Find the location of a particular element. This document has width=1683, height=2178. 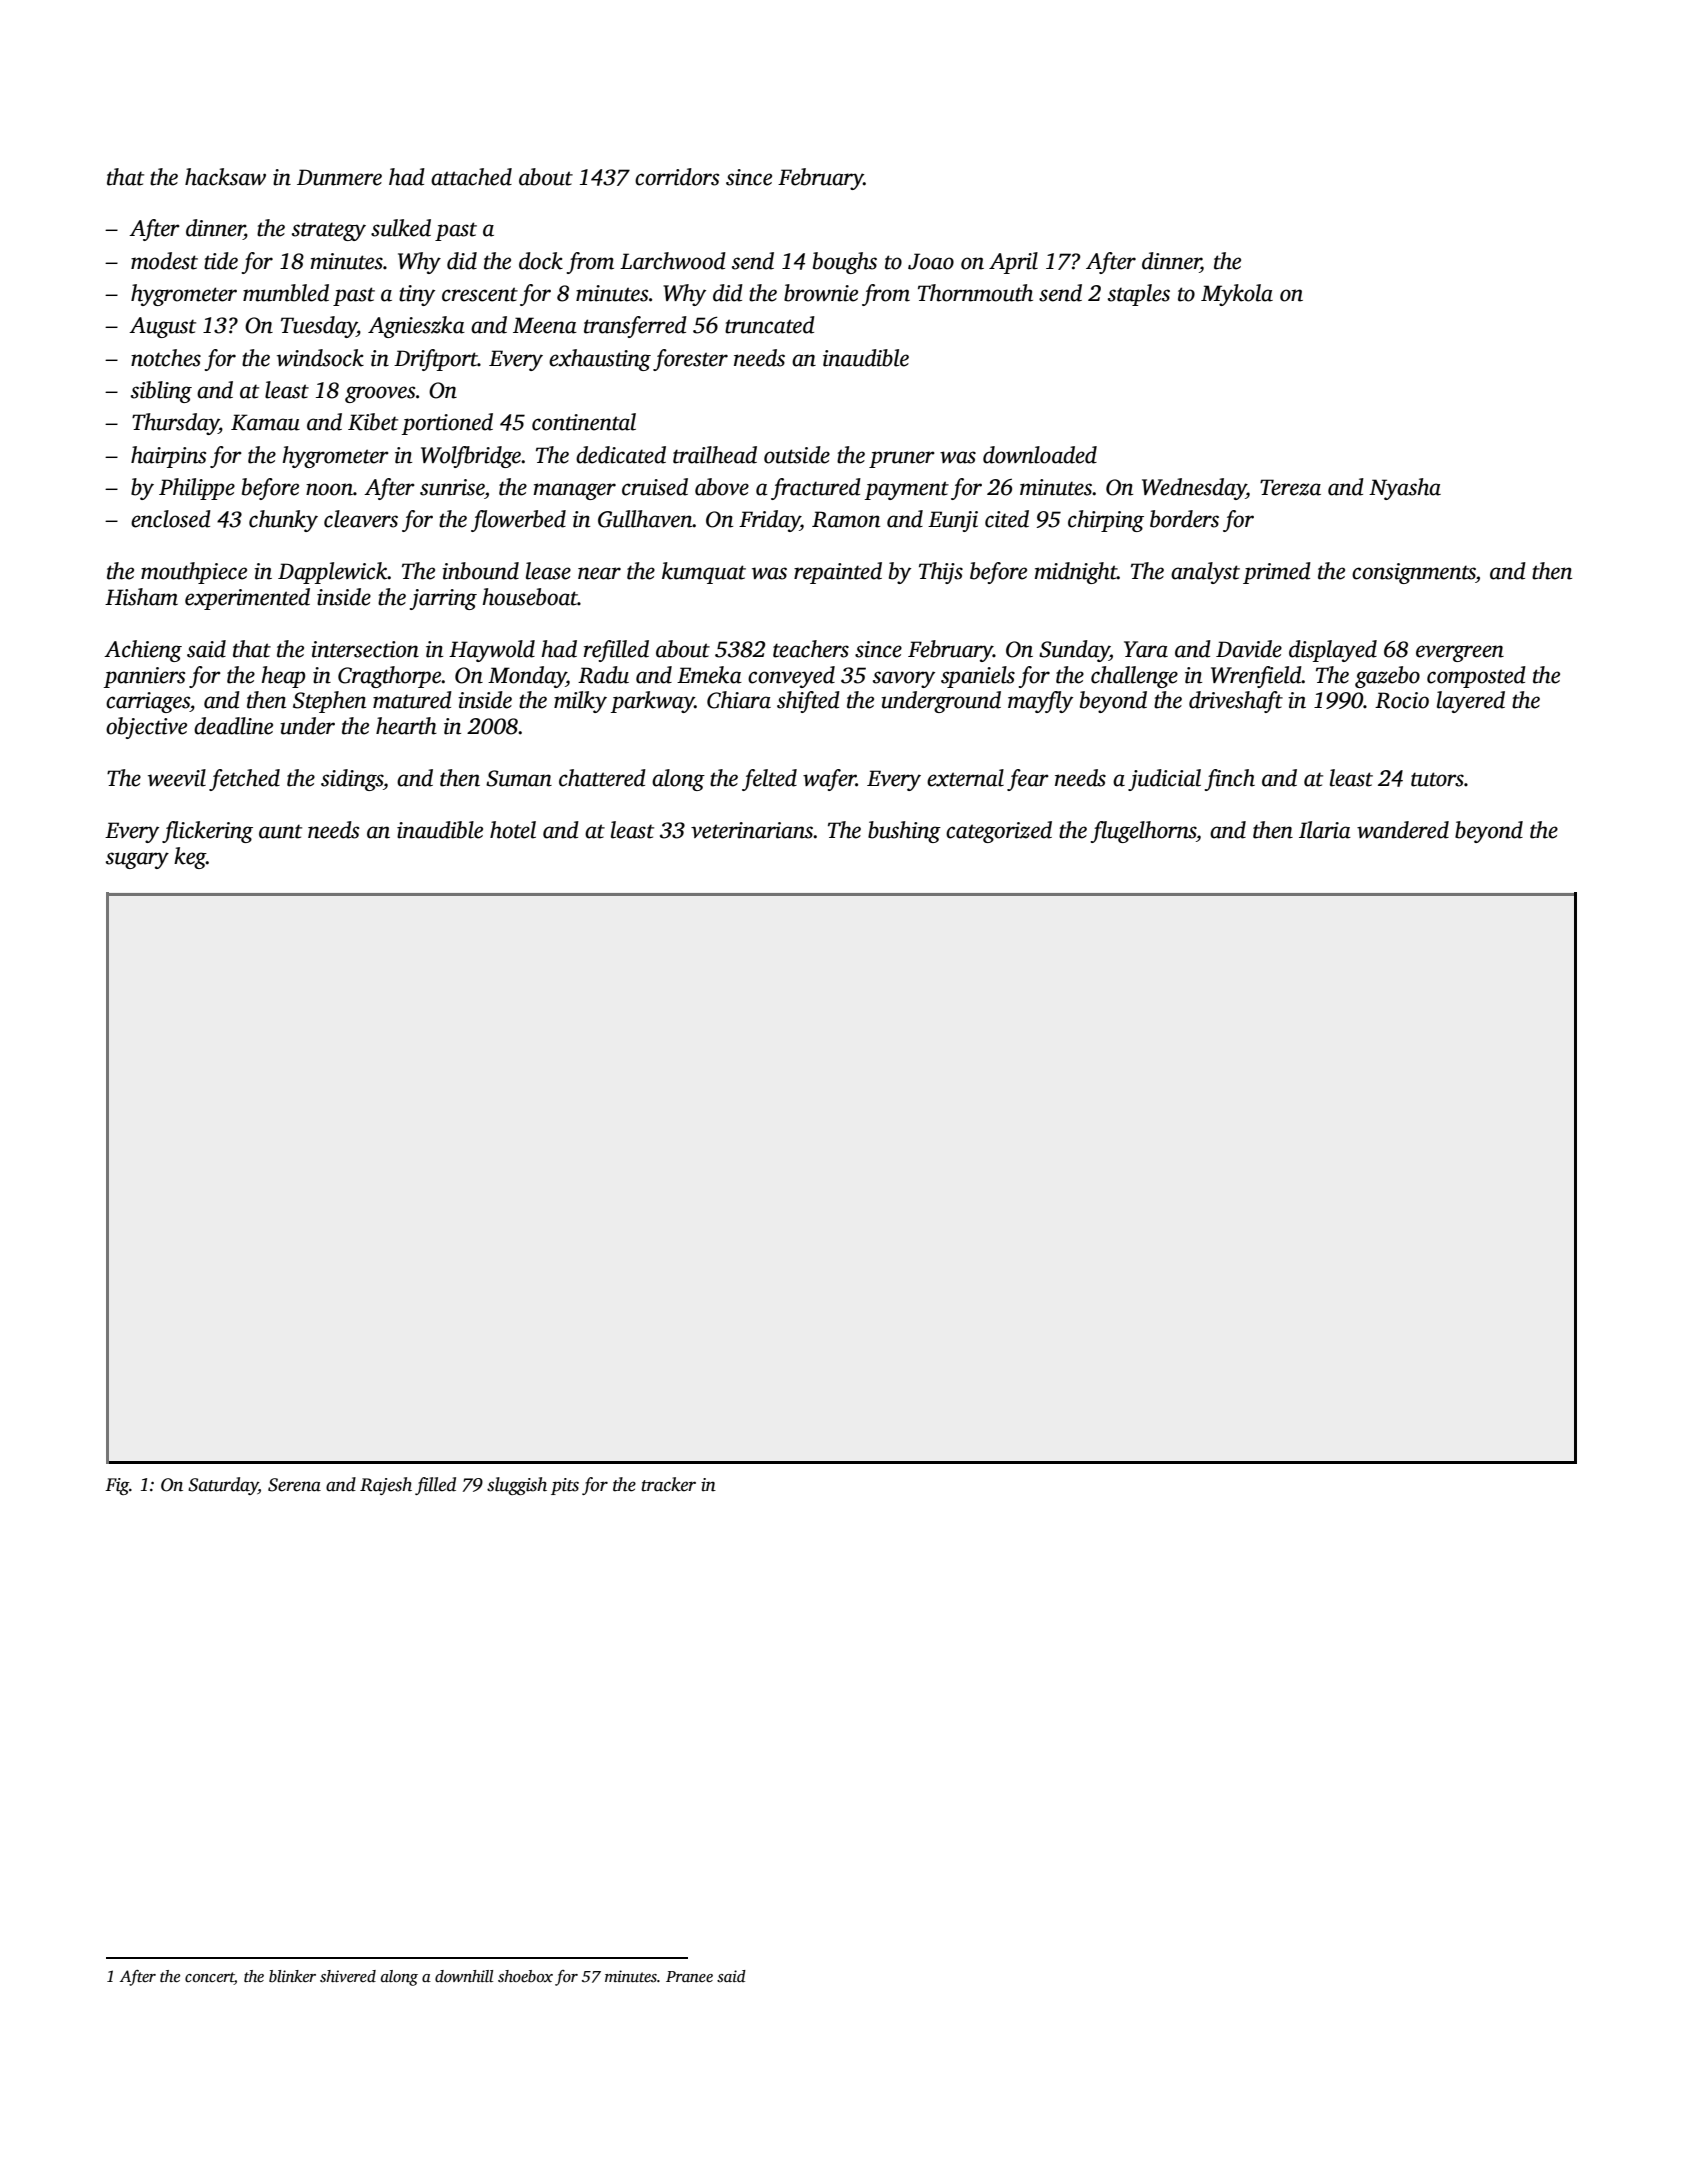

Mykola is located at coordinates (1237, 295).
